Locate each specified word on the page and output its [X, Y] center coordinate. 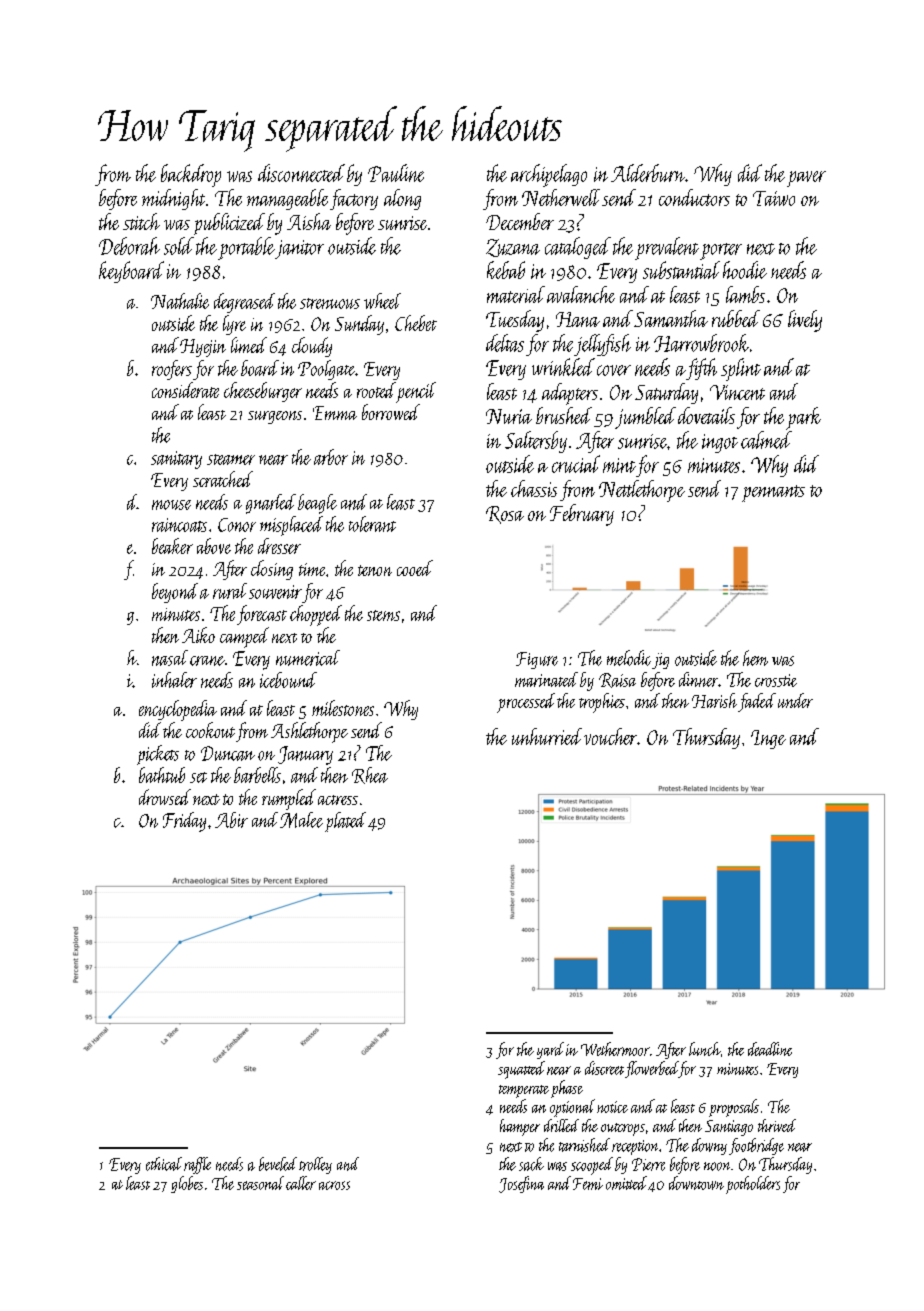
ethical [164, 1164]
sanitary [176, 460]
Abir [231, 820]
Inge [768, 739]
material [516, 294]
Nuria [509, 416]
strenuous [330, 303]
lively [805, 321]
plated [345, 822]
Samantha [671, 318]
